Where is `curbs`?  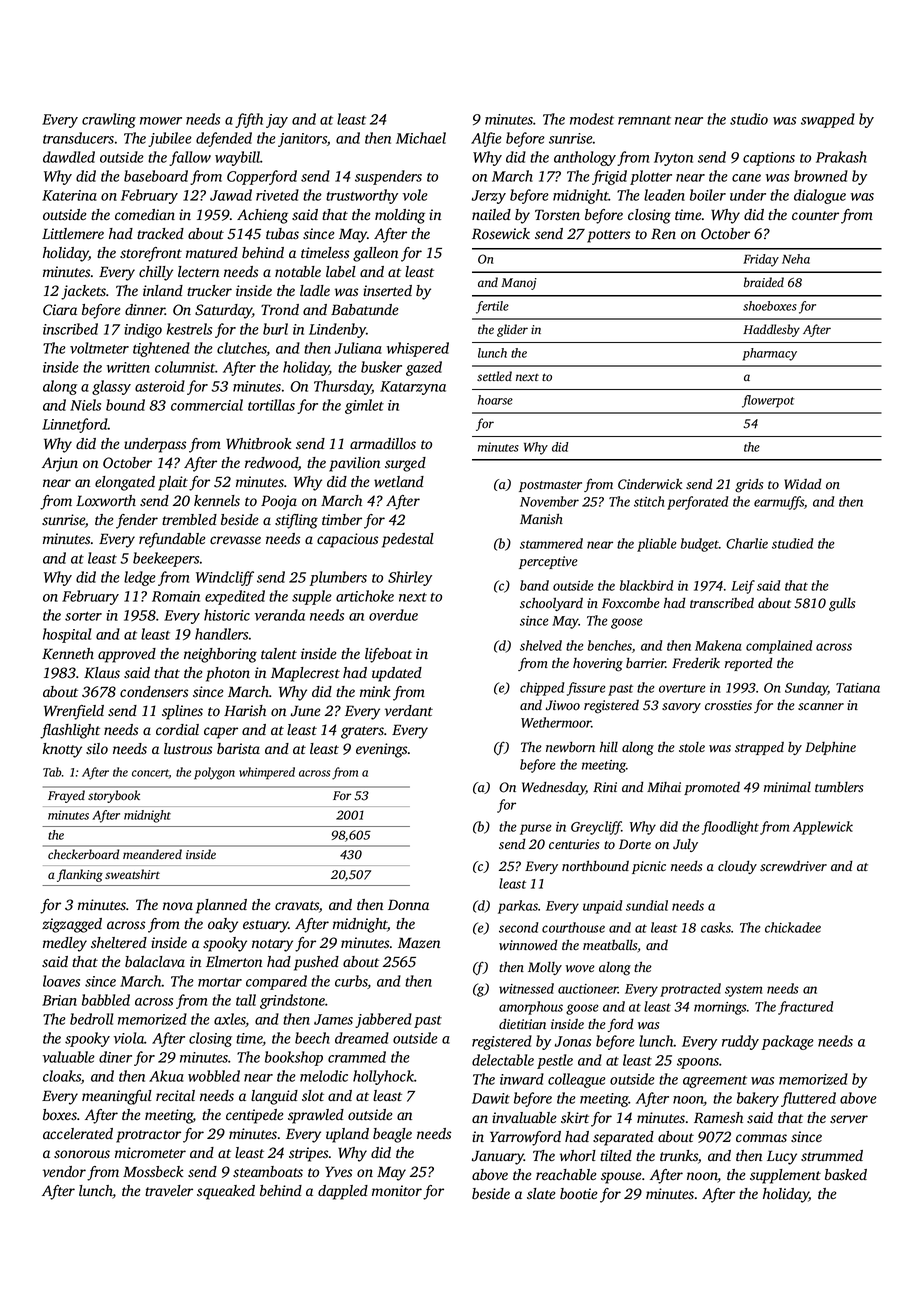 curbs is located at coordinates (351, 982).
